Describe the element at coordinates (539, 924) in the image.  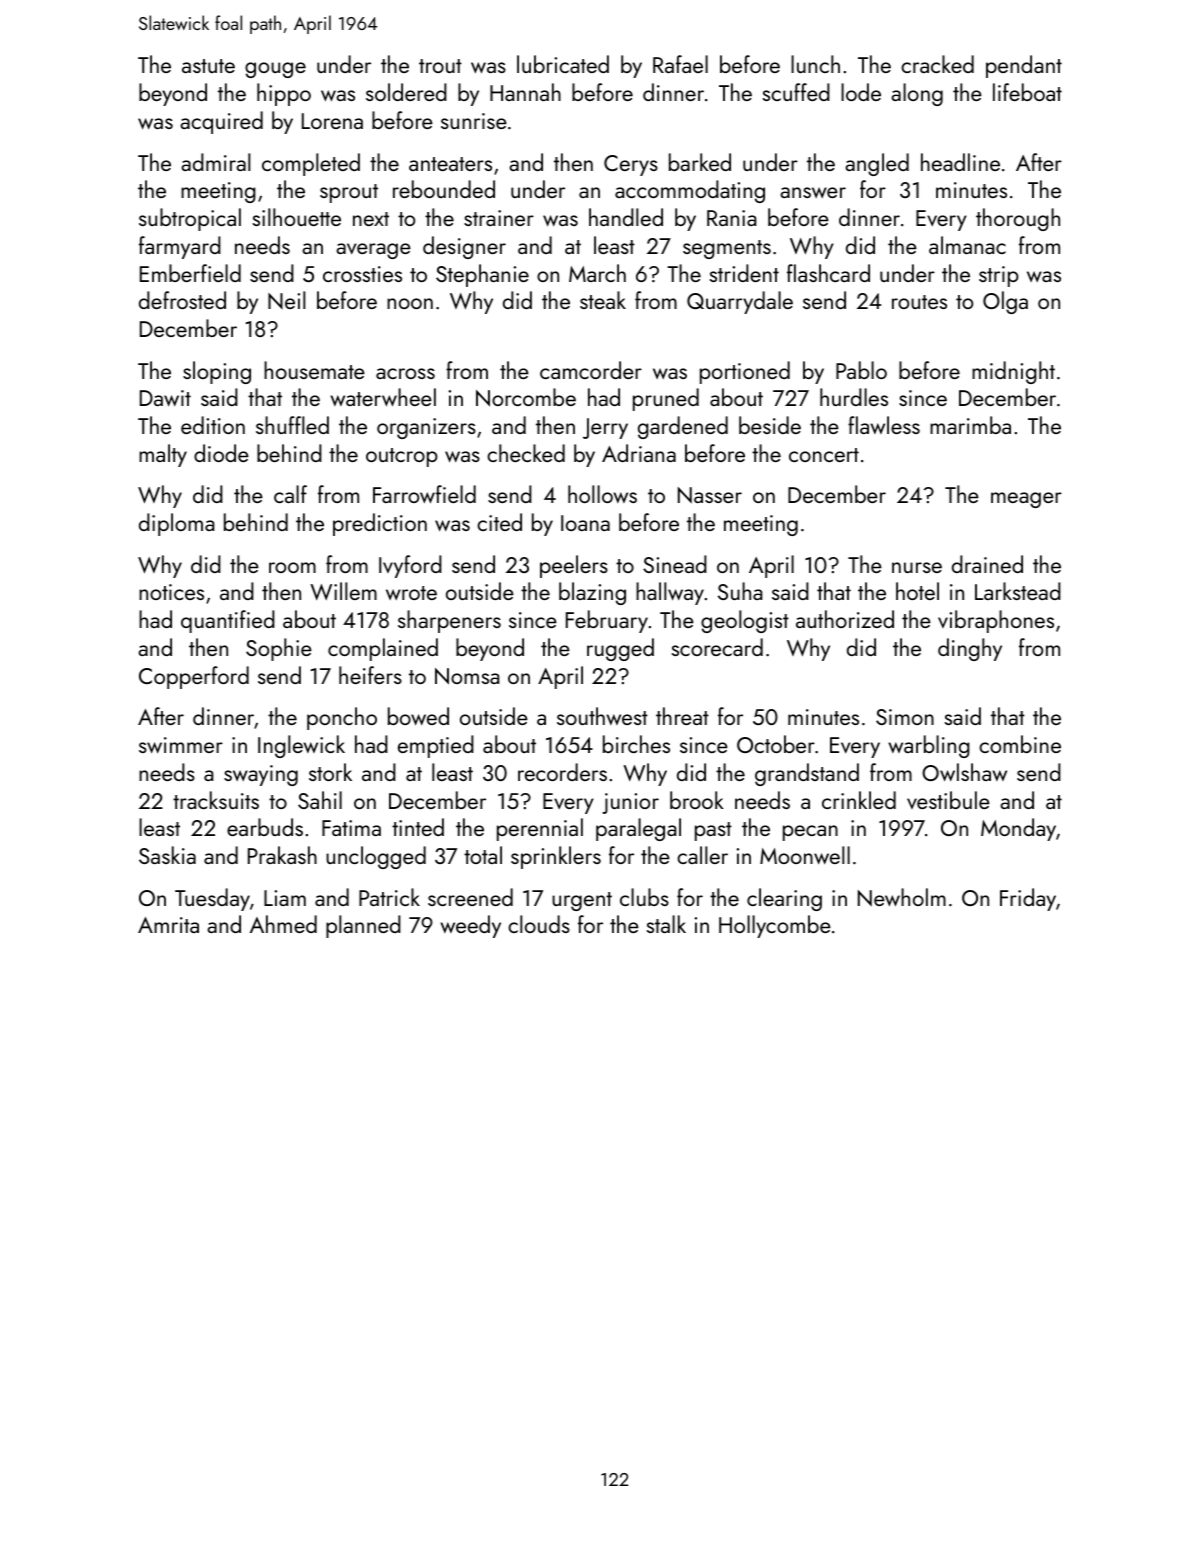
I see `clouds` at that location.
